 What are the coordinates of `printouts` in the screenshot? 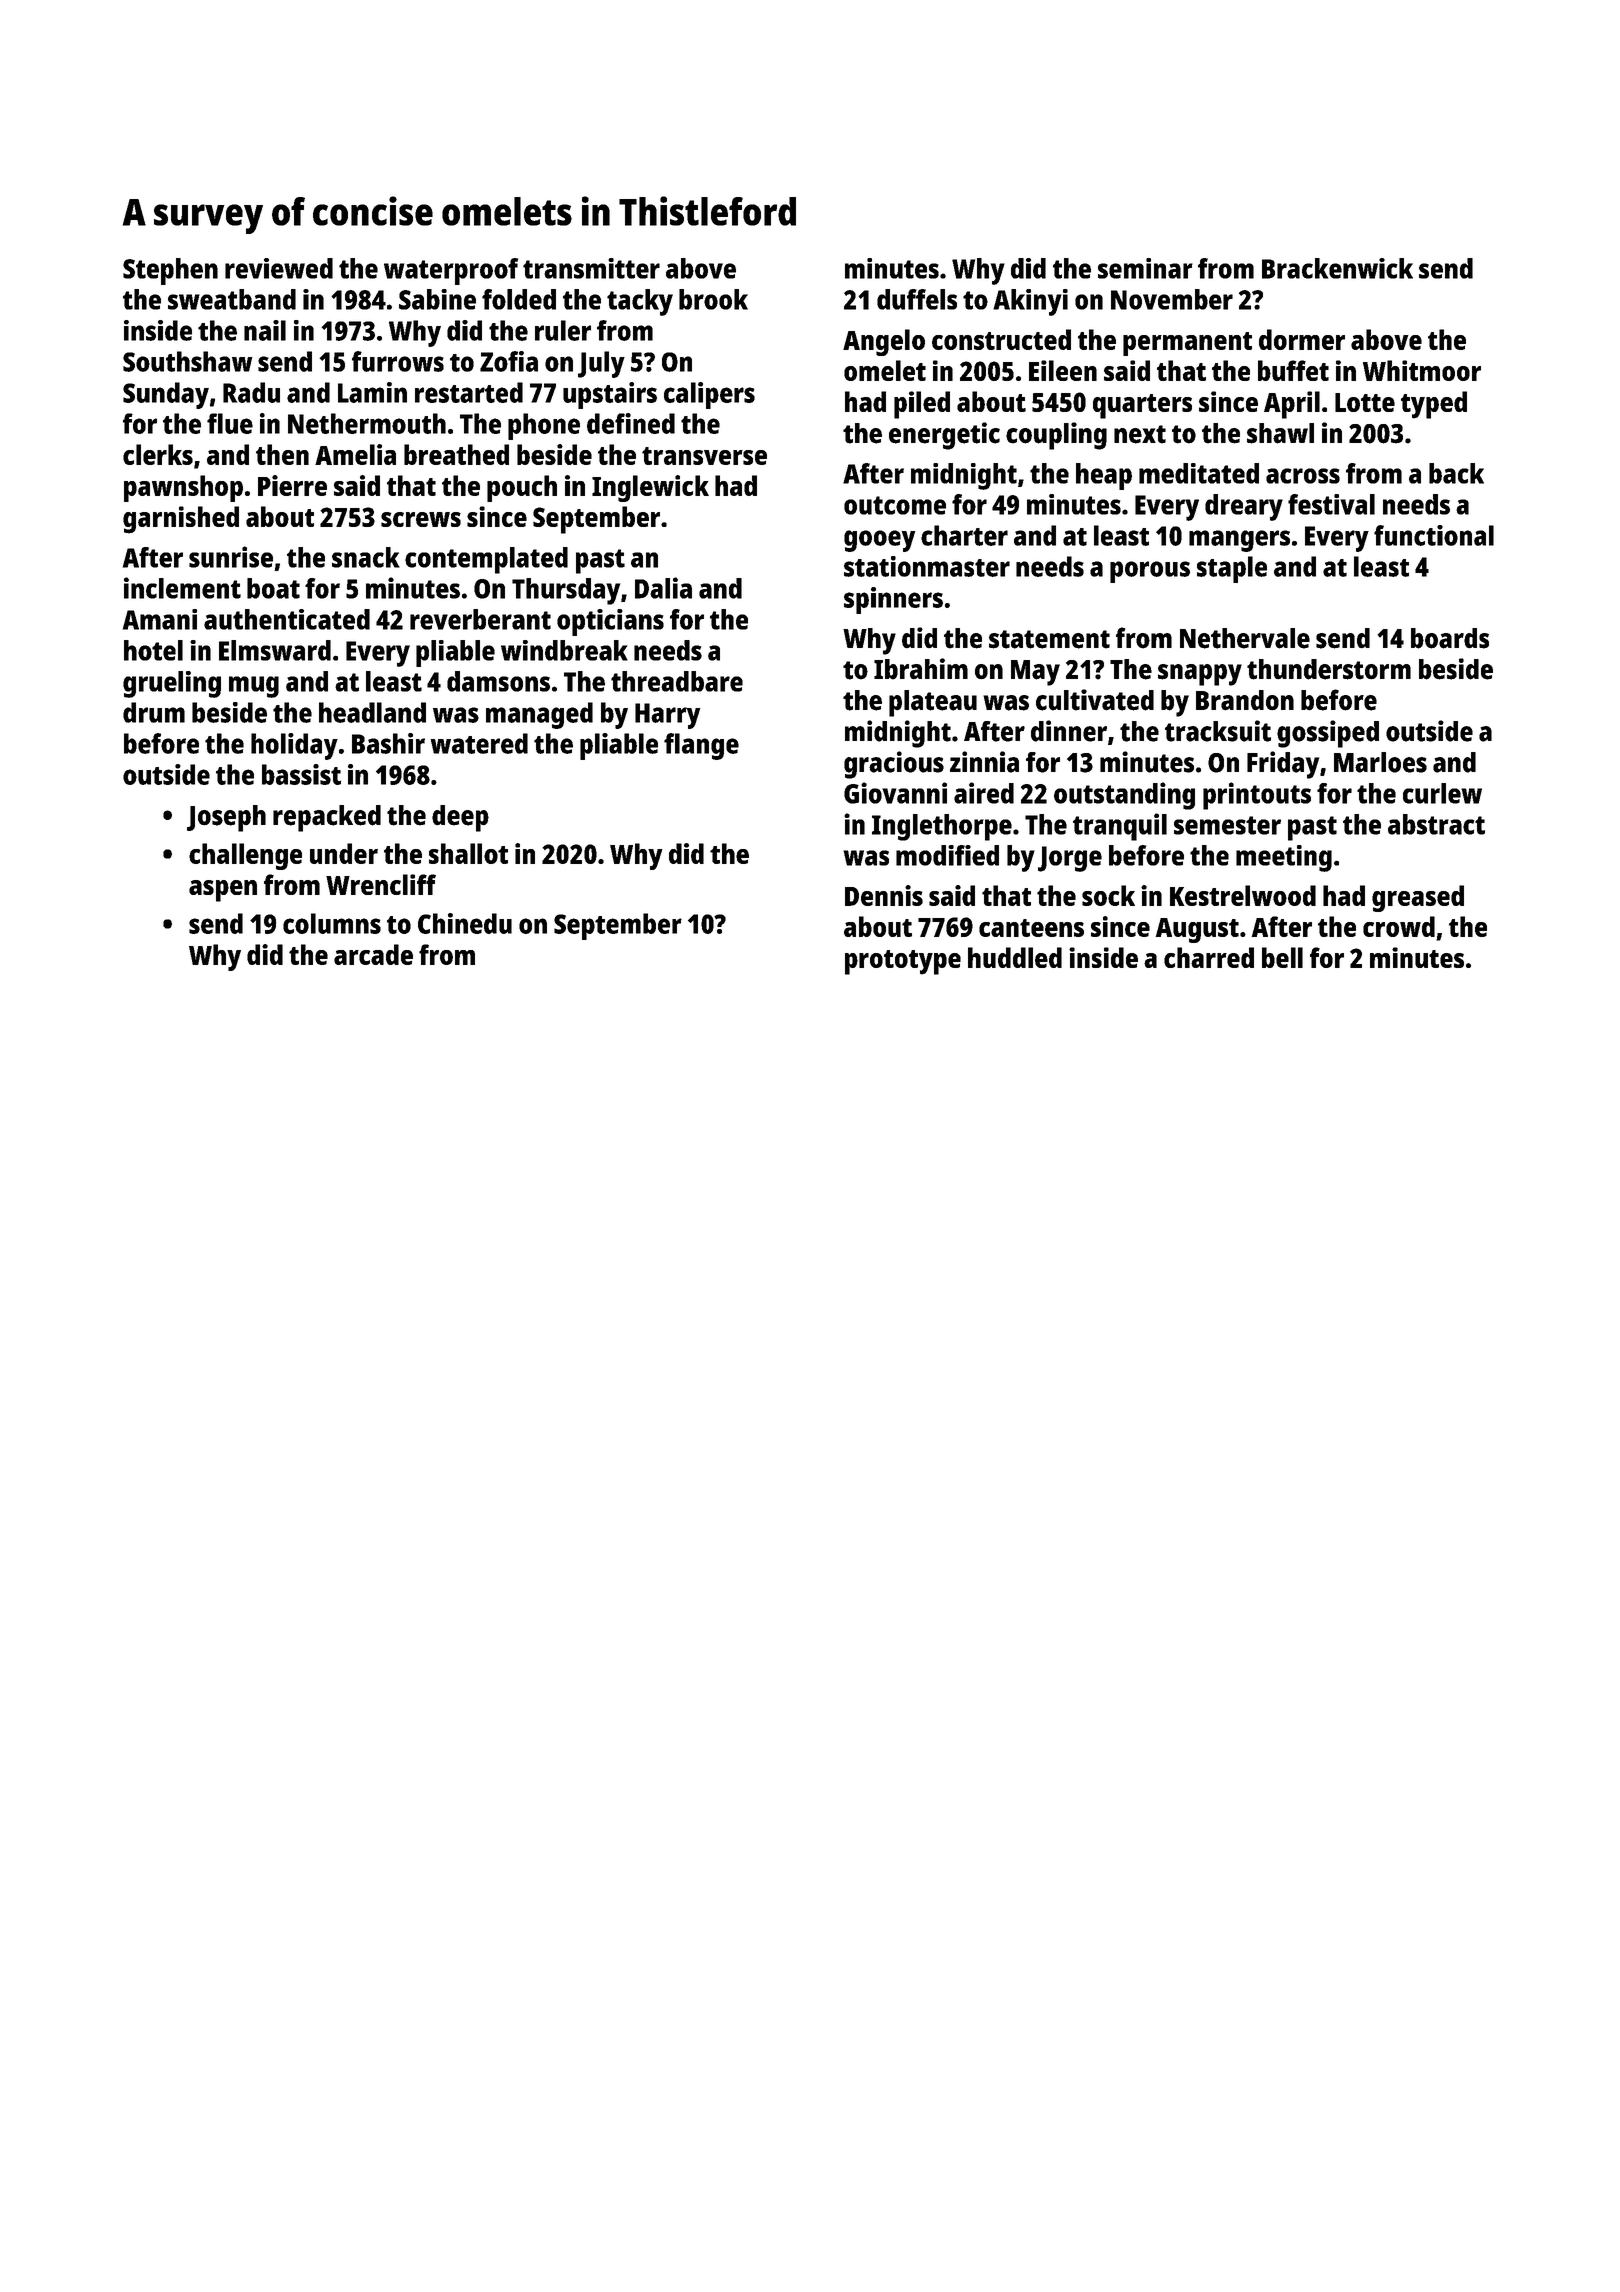 It's located at (1257, 796).
